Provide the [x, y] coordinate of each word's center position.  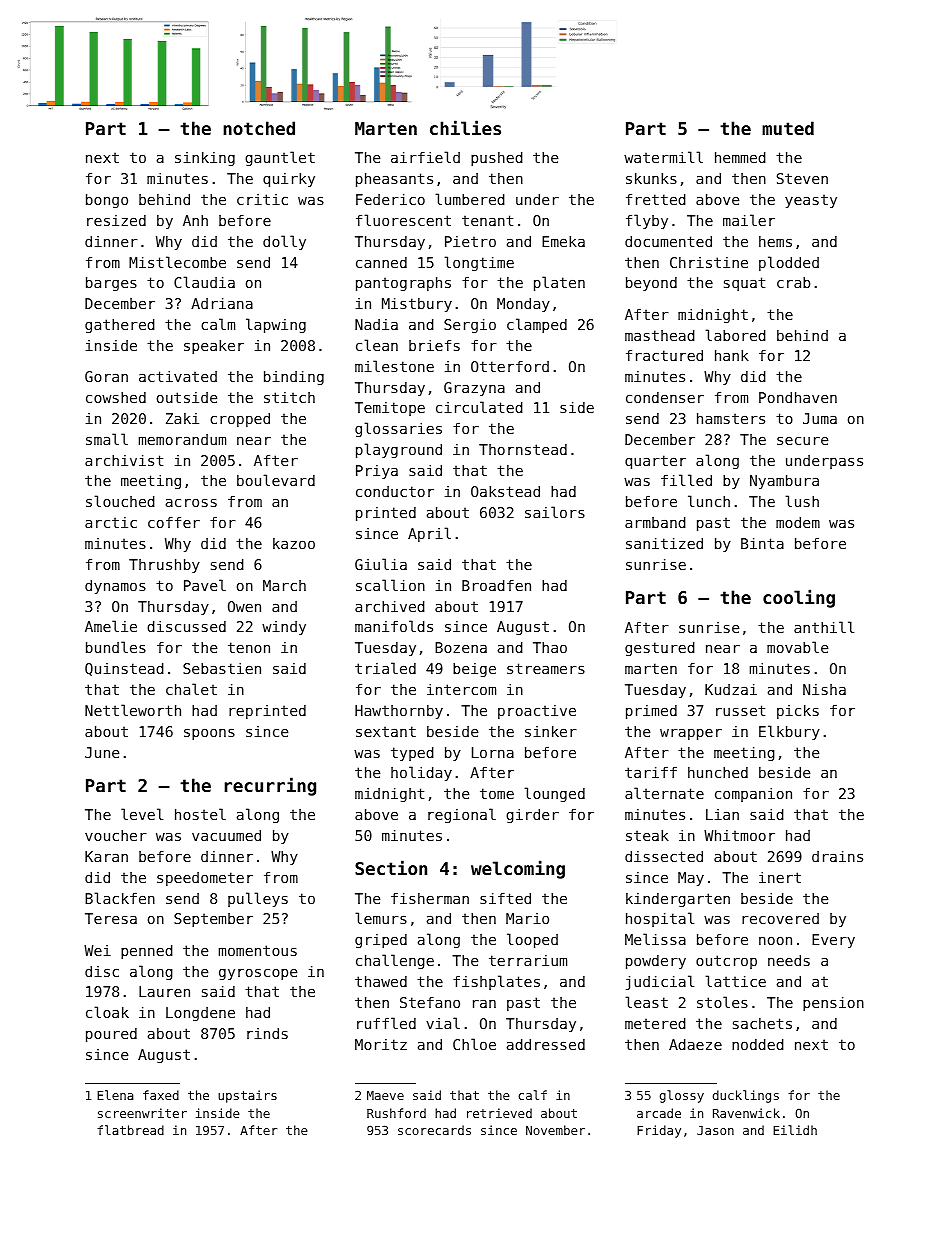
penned [147, 952]
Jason [715, 1130]
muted [788, 128]
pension [833, 1004]
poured [111, 1035]
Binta [762, 543]
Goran [106, 376]
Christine [709, 262]
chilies [465, 127]
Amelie [111, 626]
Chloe [474, 1044]
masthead [660, 335]
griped [381, 941]
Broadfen [496, 585]
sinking [205, 159]
